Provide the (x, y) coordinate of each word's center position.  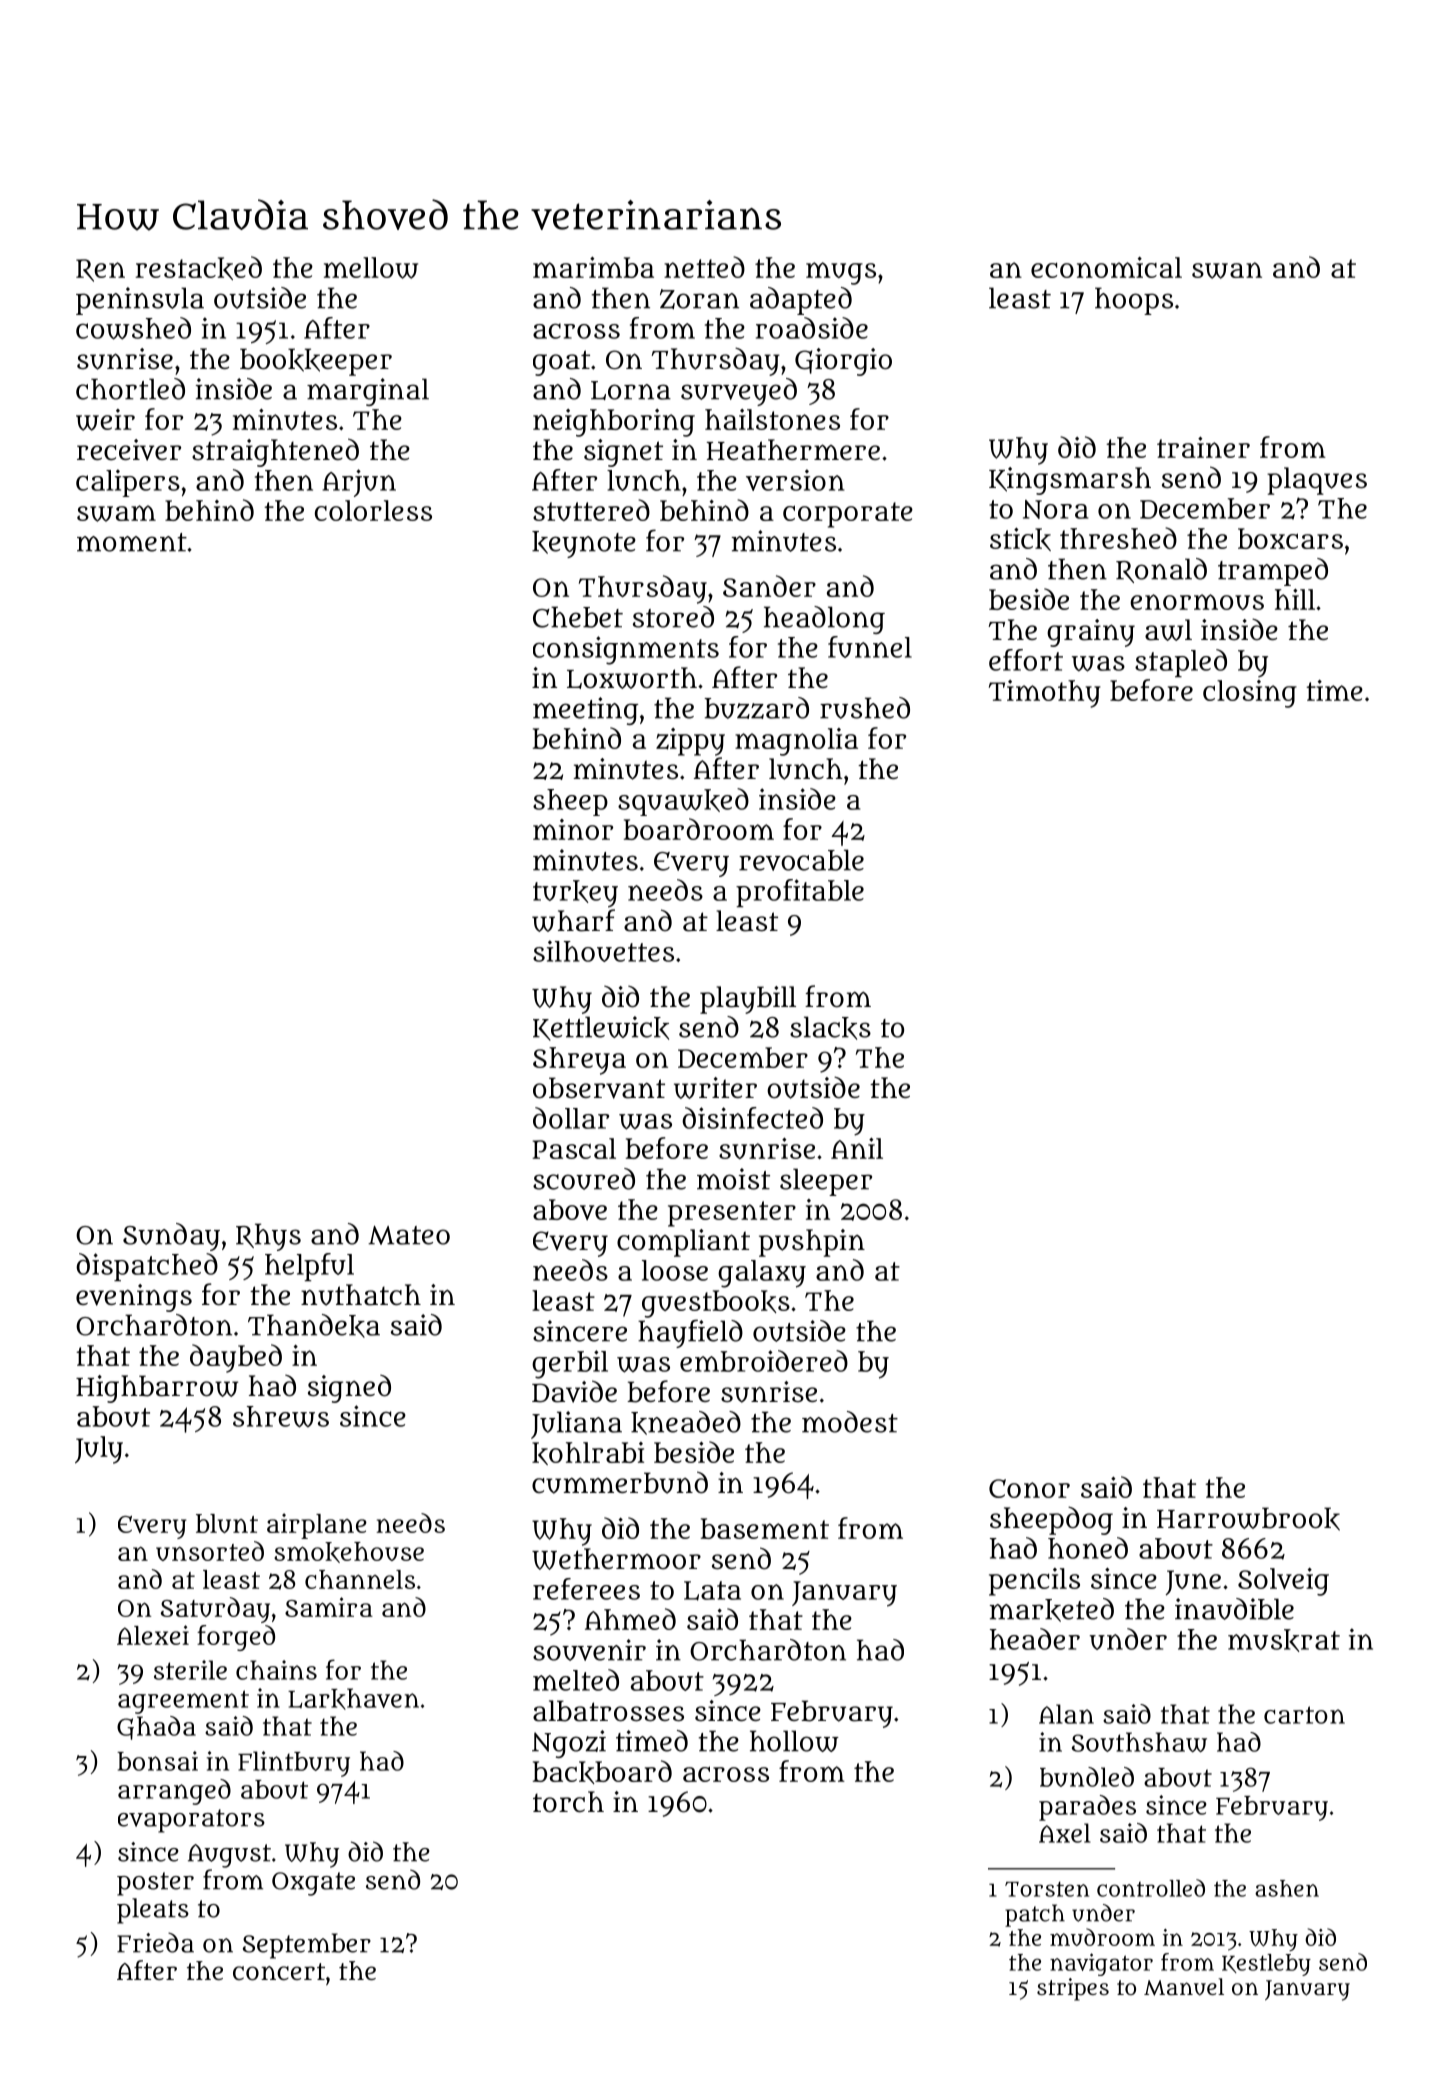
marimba (593, 267)
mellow (371, 268)
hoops (1134, 301)
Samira (329, 1607)
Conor (1029, 1488)
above (570, 1209)
